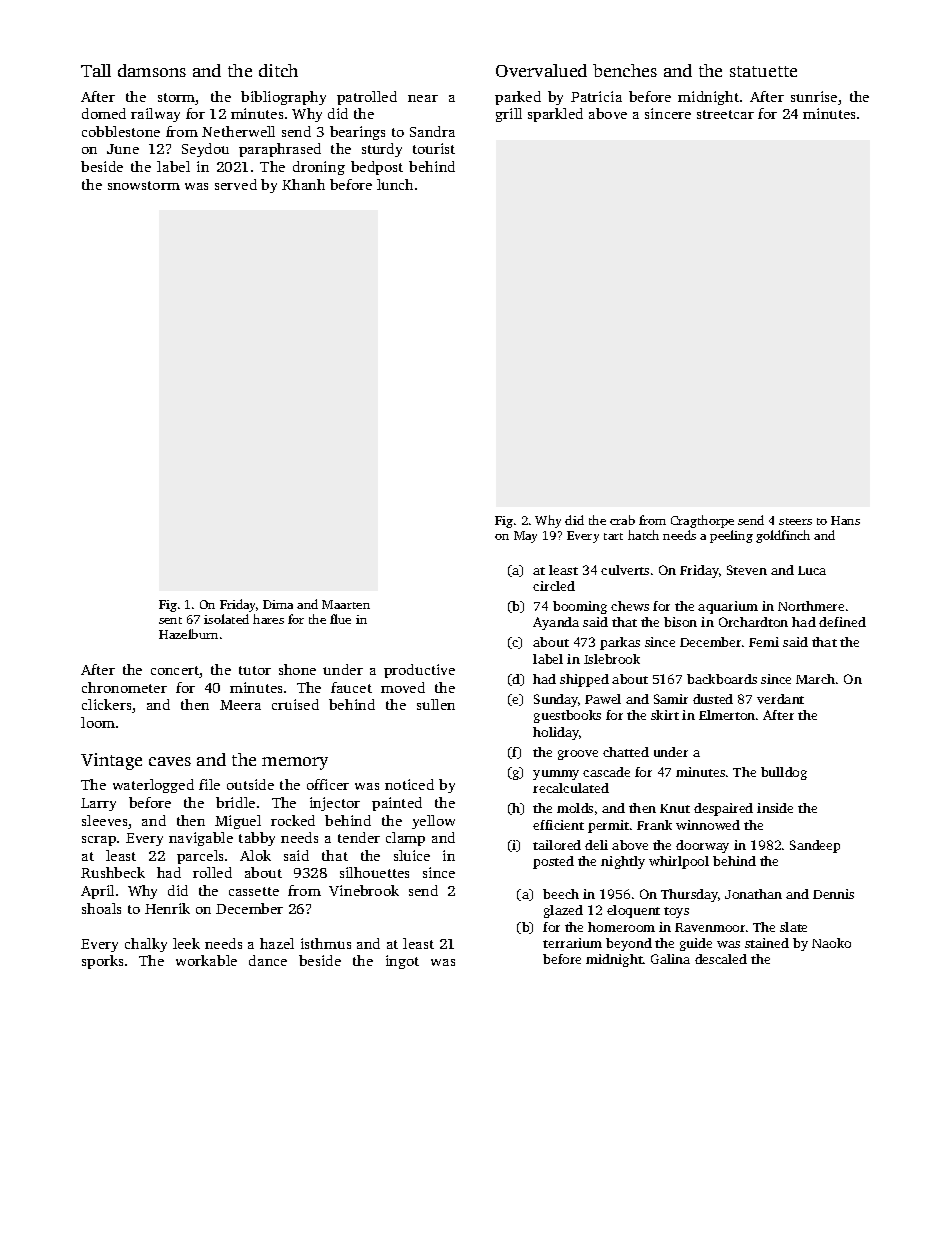 The height and width of the page is (1233, 952). I want to click on ingot, so click(402, 962).
